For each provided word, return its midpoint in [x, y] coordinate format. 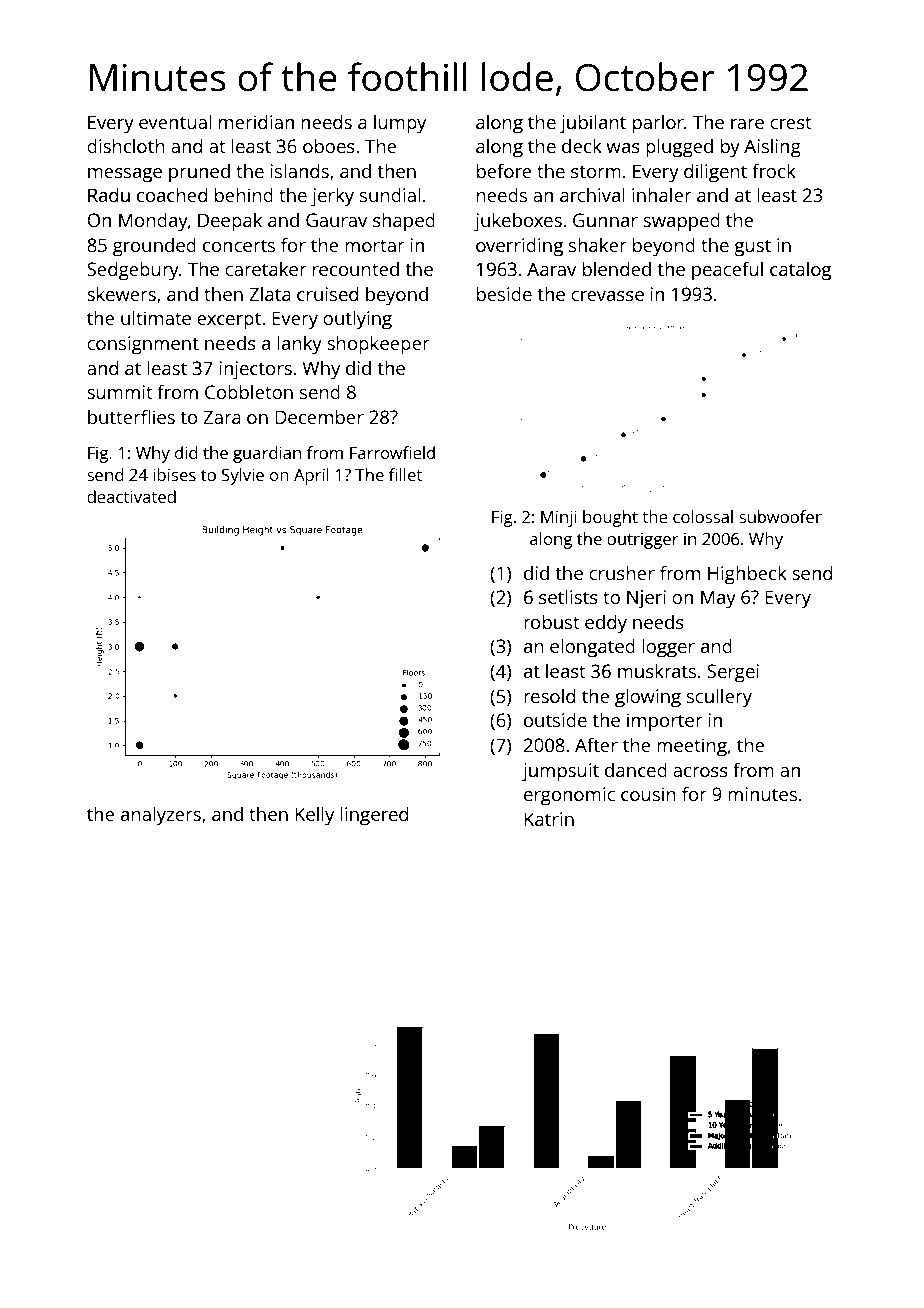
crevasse [607, 296]
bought [610, 518]
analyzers [161, 816]
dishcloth [126, 145]
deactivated [131, 496]
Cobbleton [249, 391]
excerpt [229, 321]
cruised [327, 293]
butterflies [131, 416]
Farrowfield [392, 452]
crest [791, 122]
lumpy [400, 124]
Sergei [733, 673]
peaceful [727, 271]
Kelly [314, 816]
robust [552, 621]
